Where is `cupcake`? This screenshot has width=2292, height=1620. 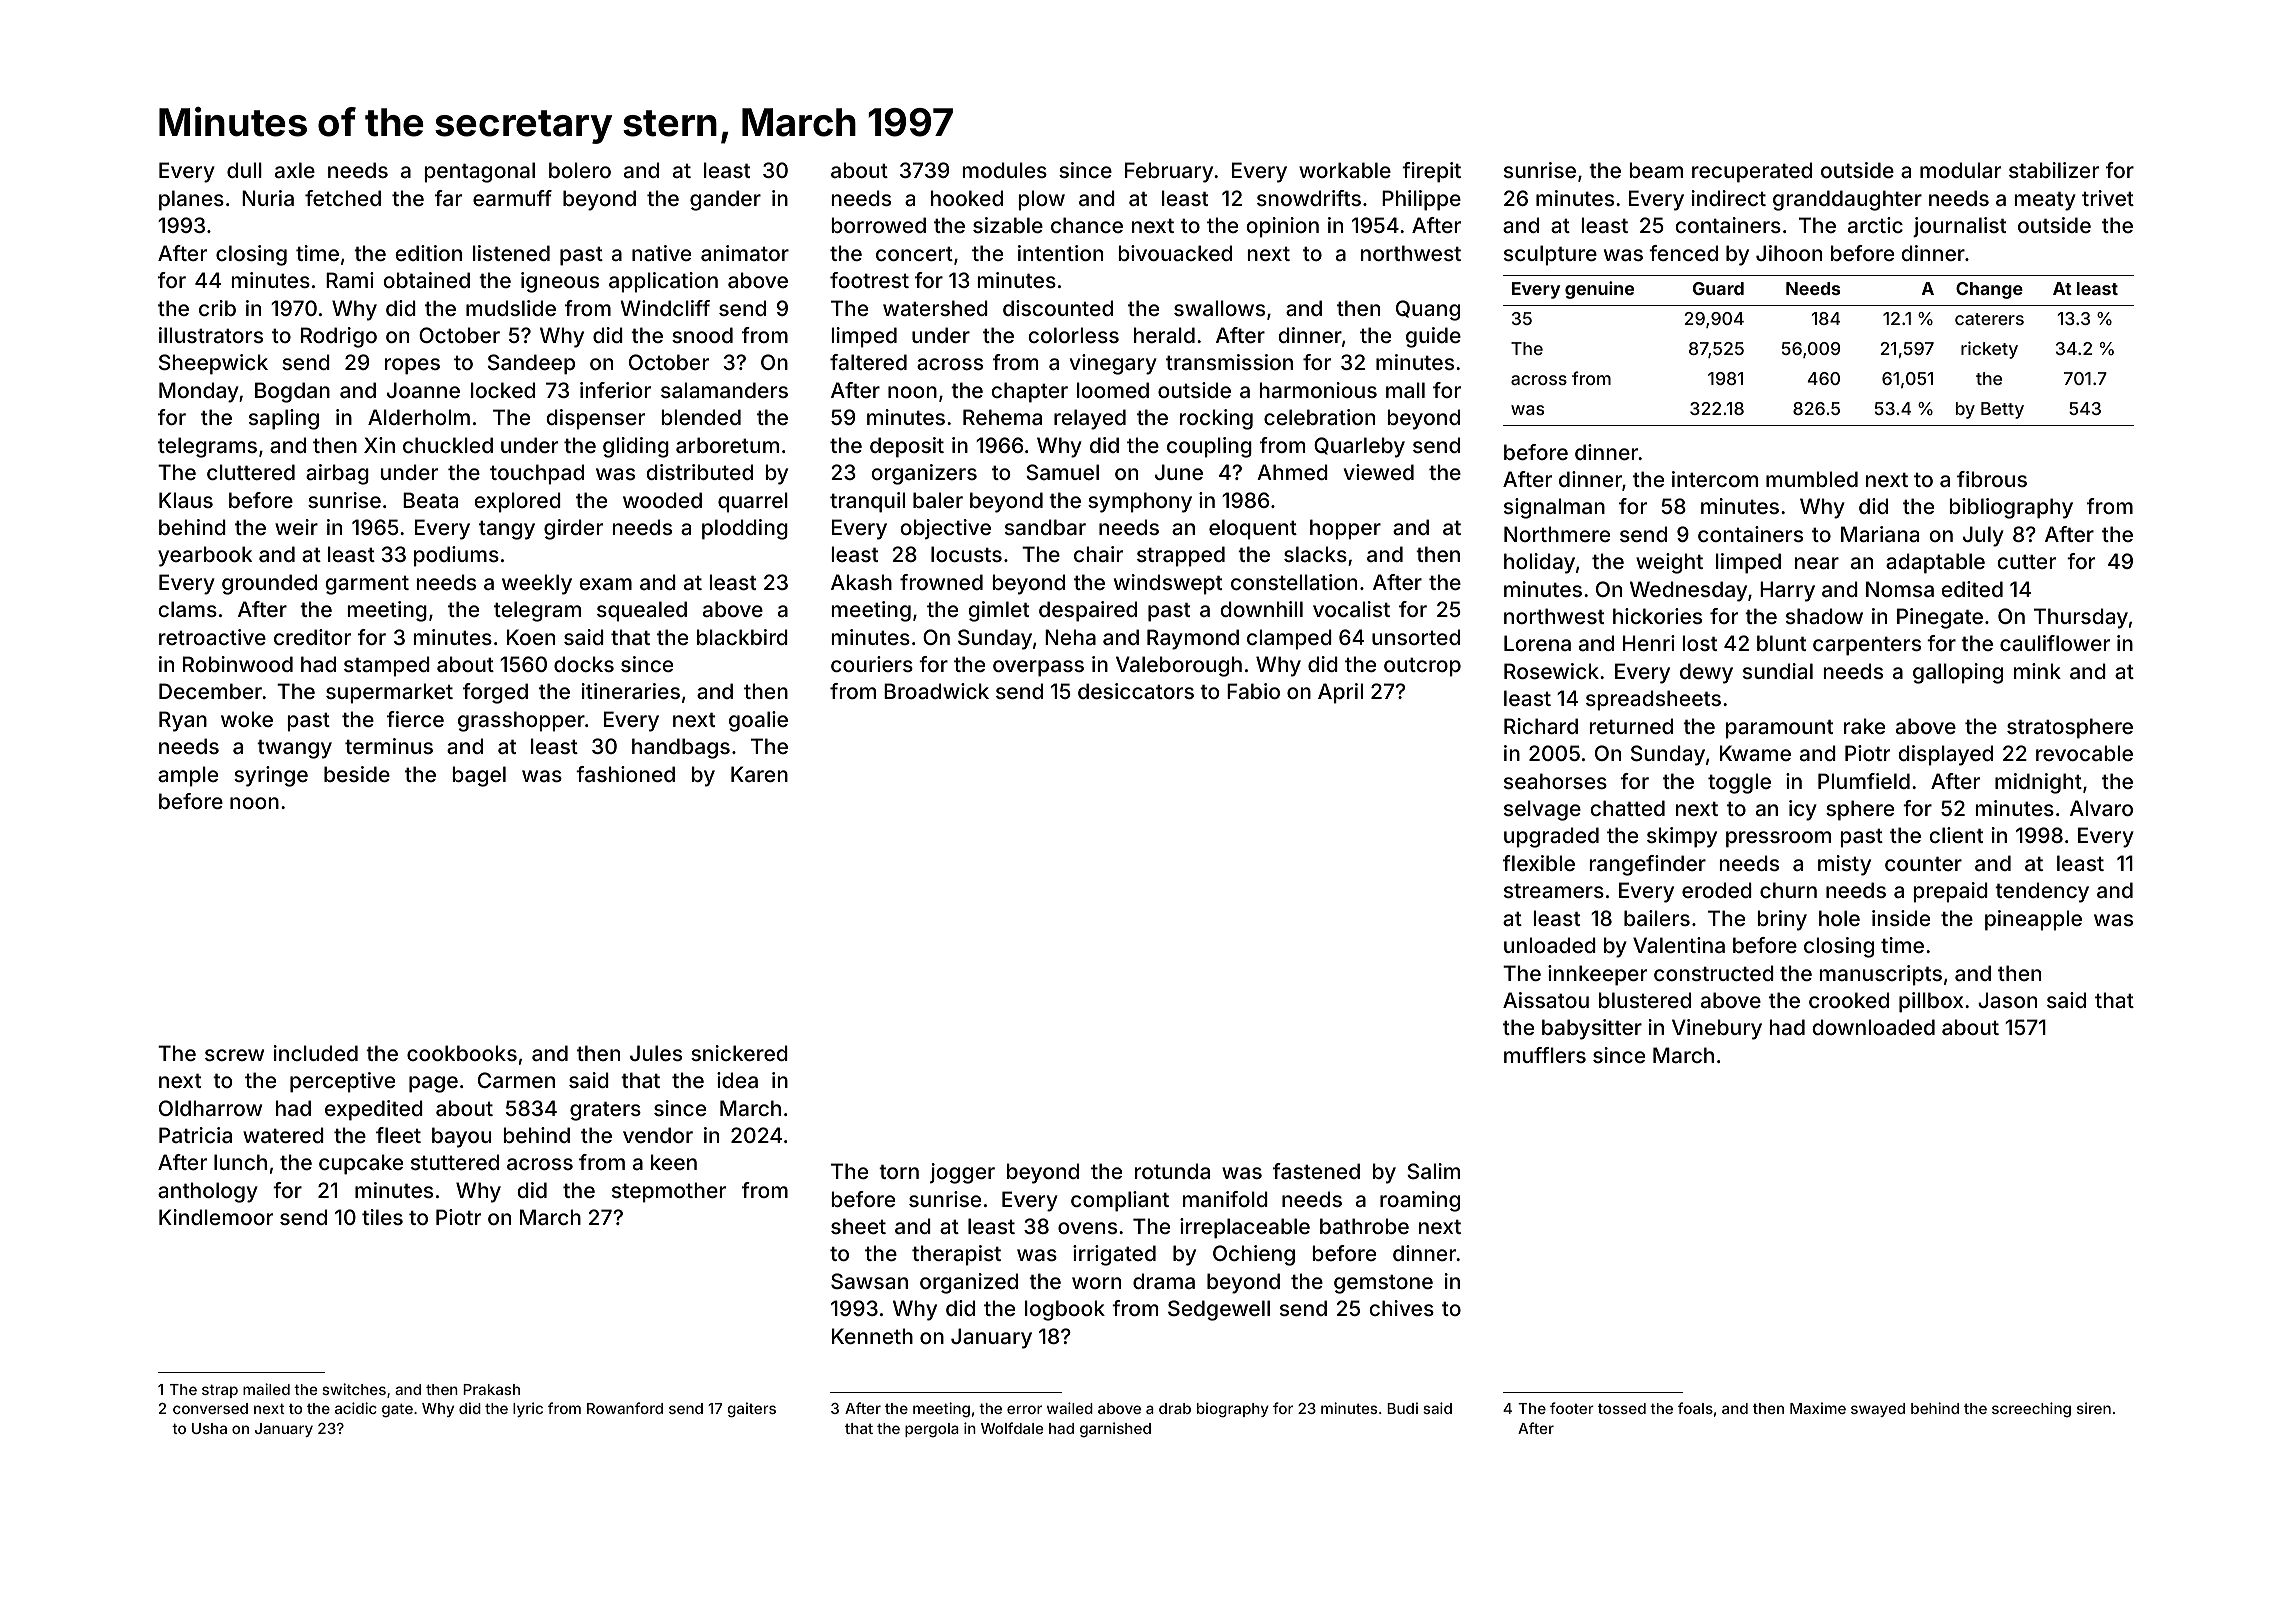
cupcake is located at coordinates (361, 1164).
